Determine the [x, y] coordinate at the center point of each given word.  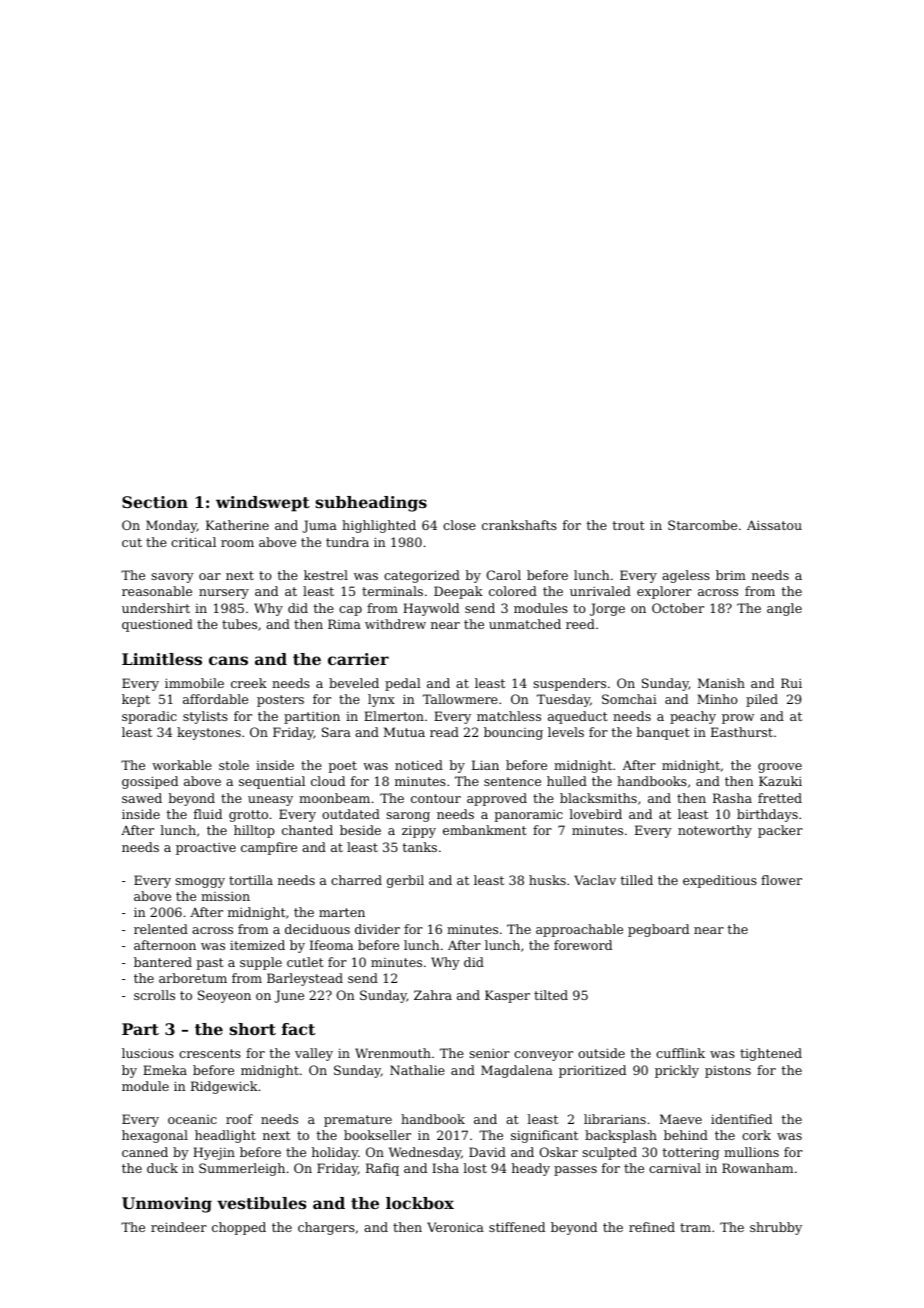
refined [652, 1227]
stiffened [517, 1227]
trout [629, 525]
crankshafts [519, 525]
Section [155, 502]
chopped [239, 1228]
